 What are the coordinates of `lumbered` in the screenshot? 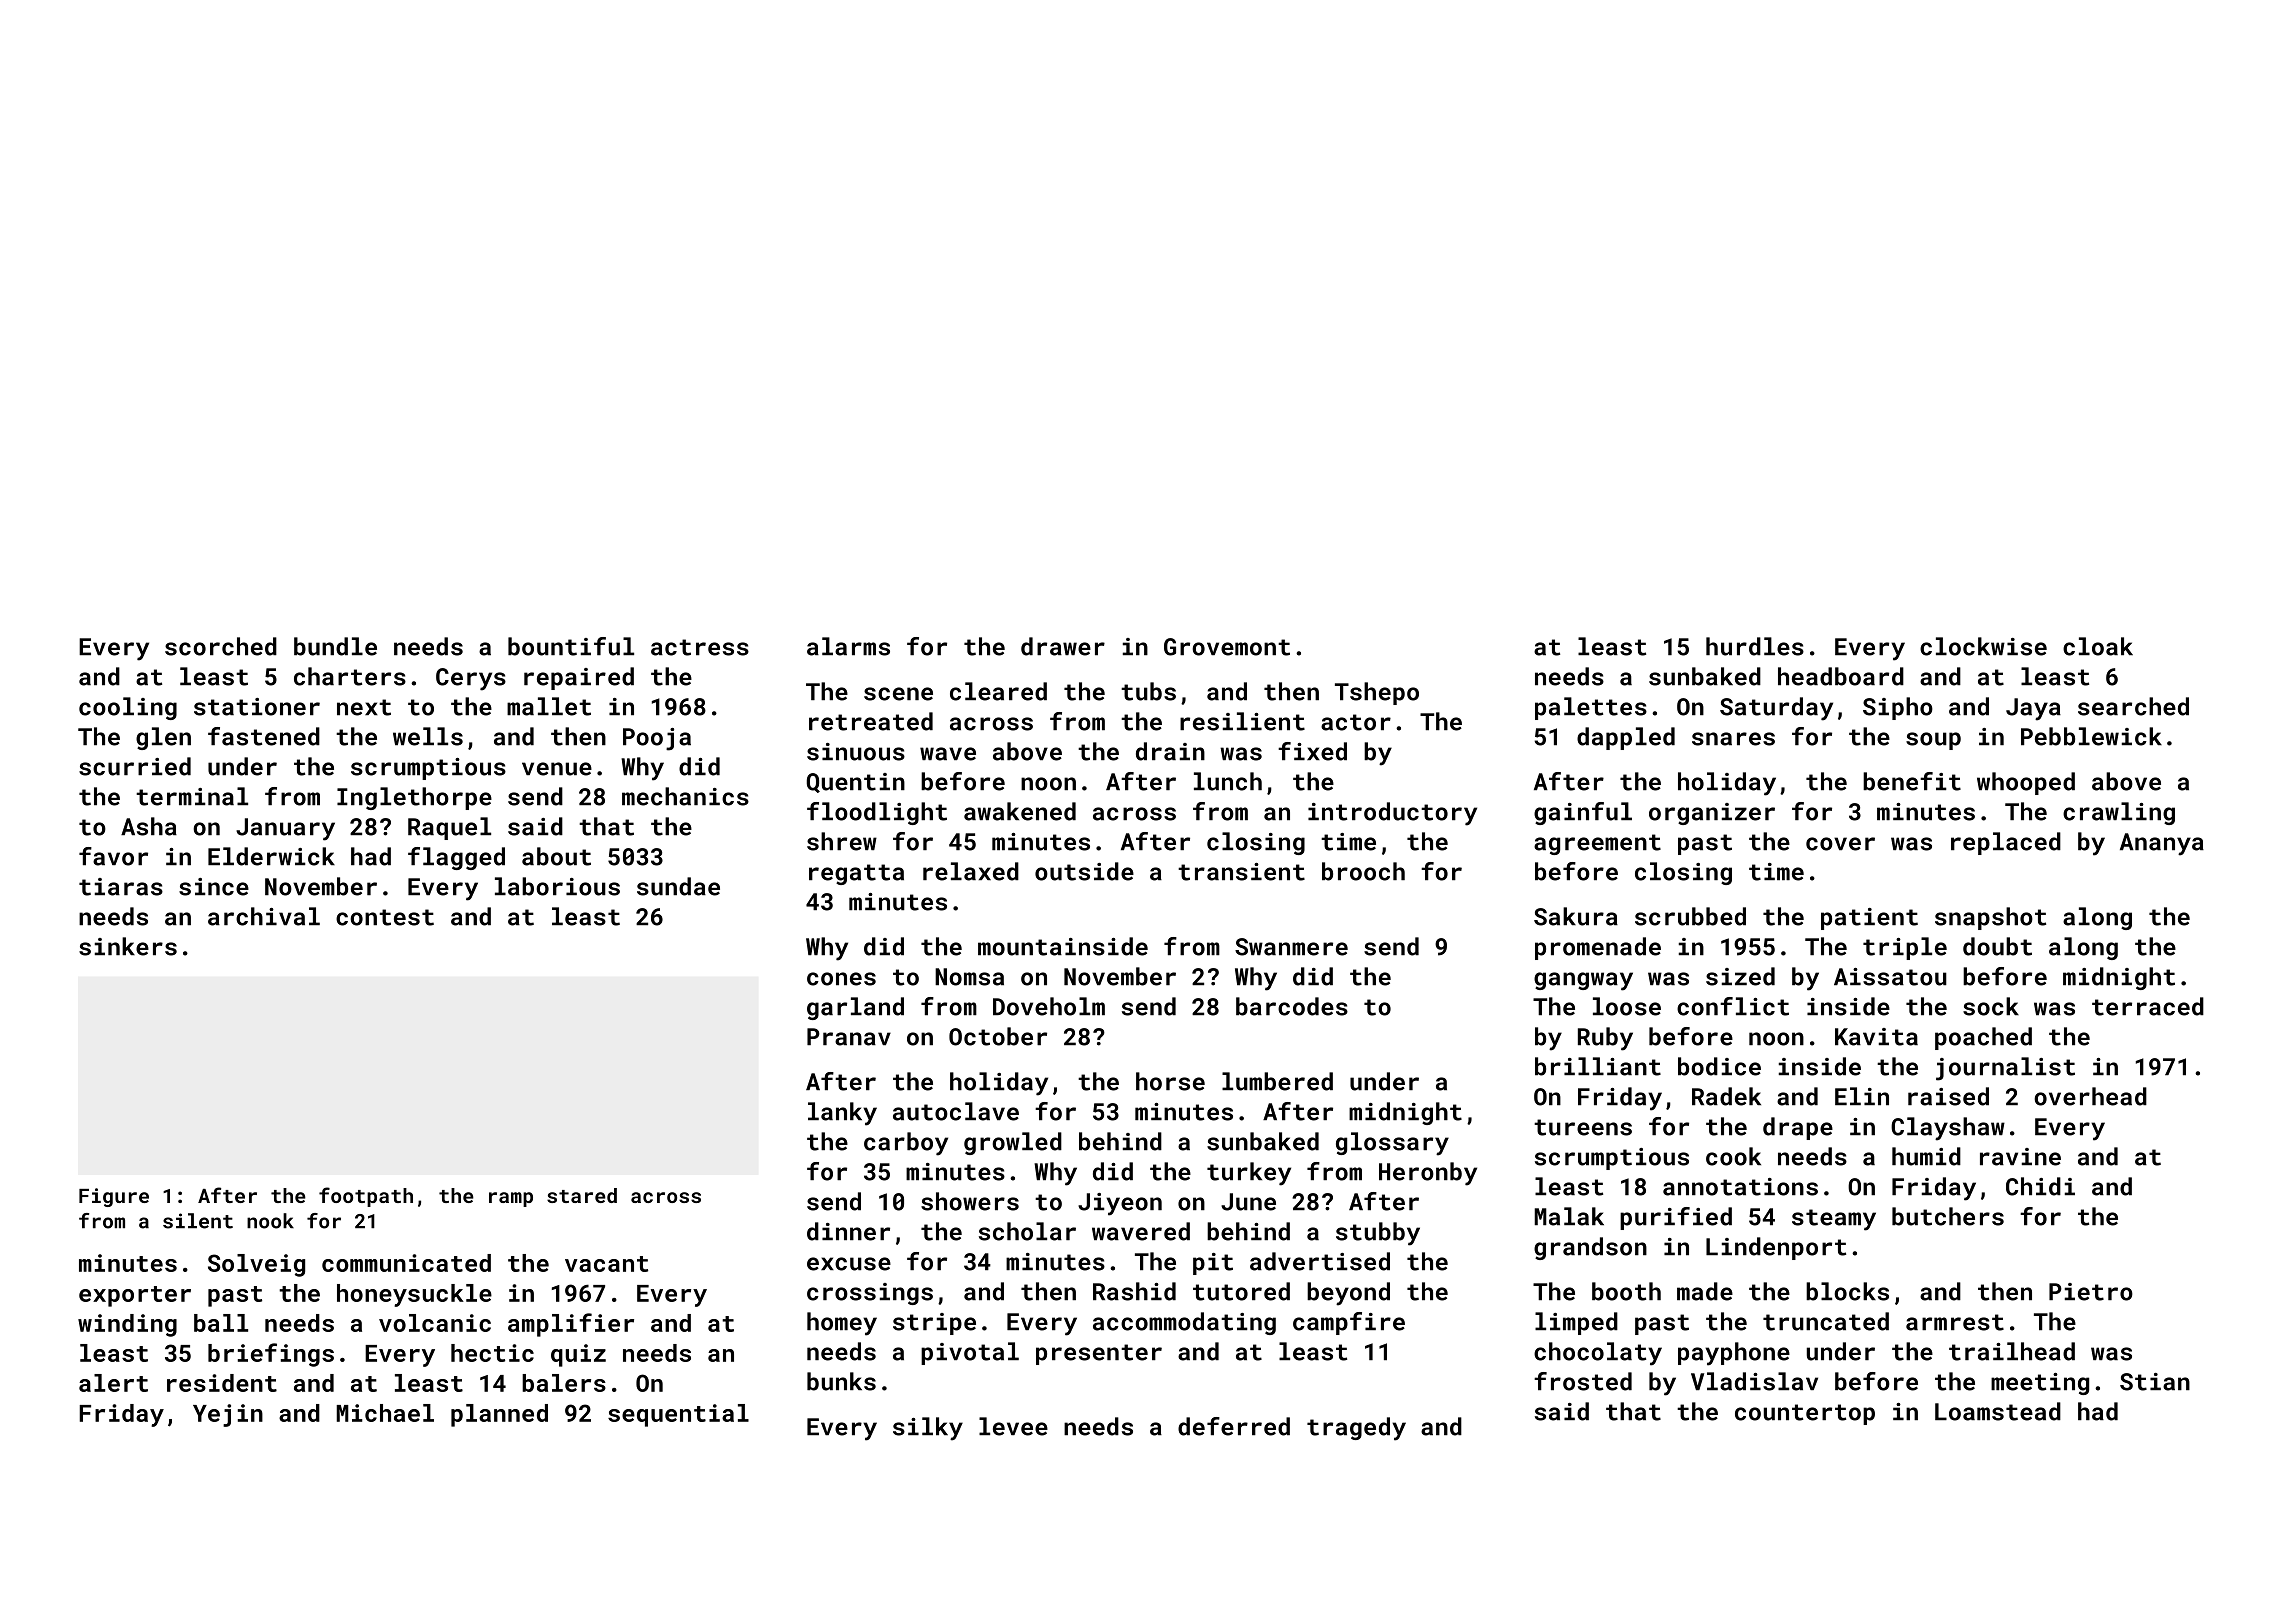 It's located at (1277, 1081).
